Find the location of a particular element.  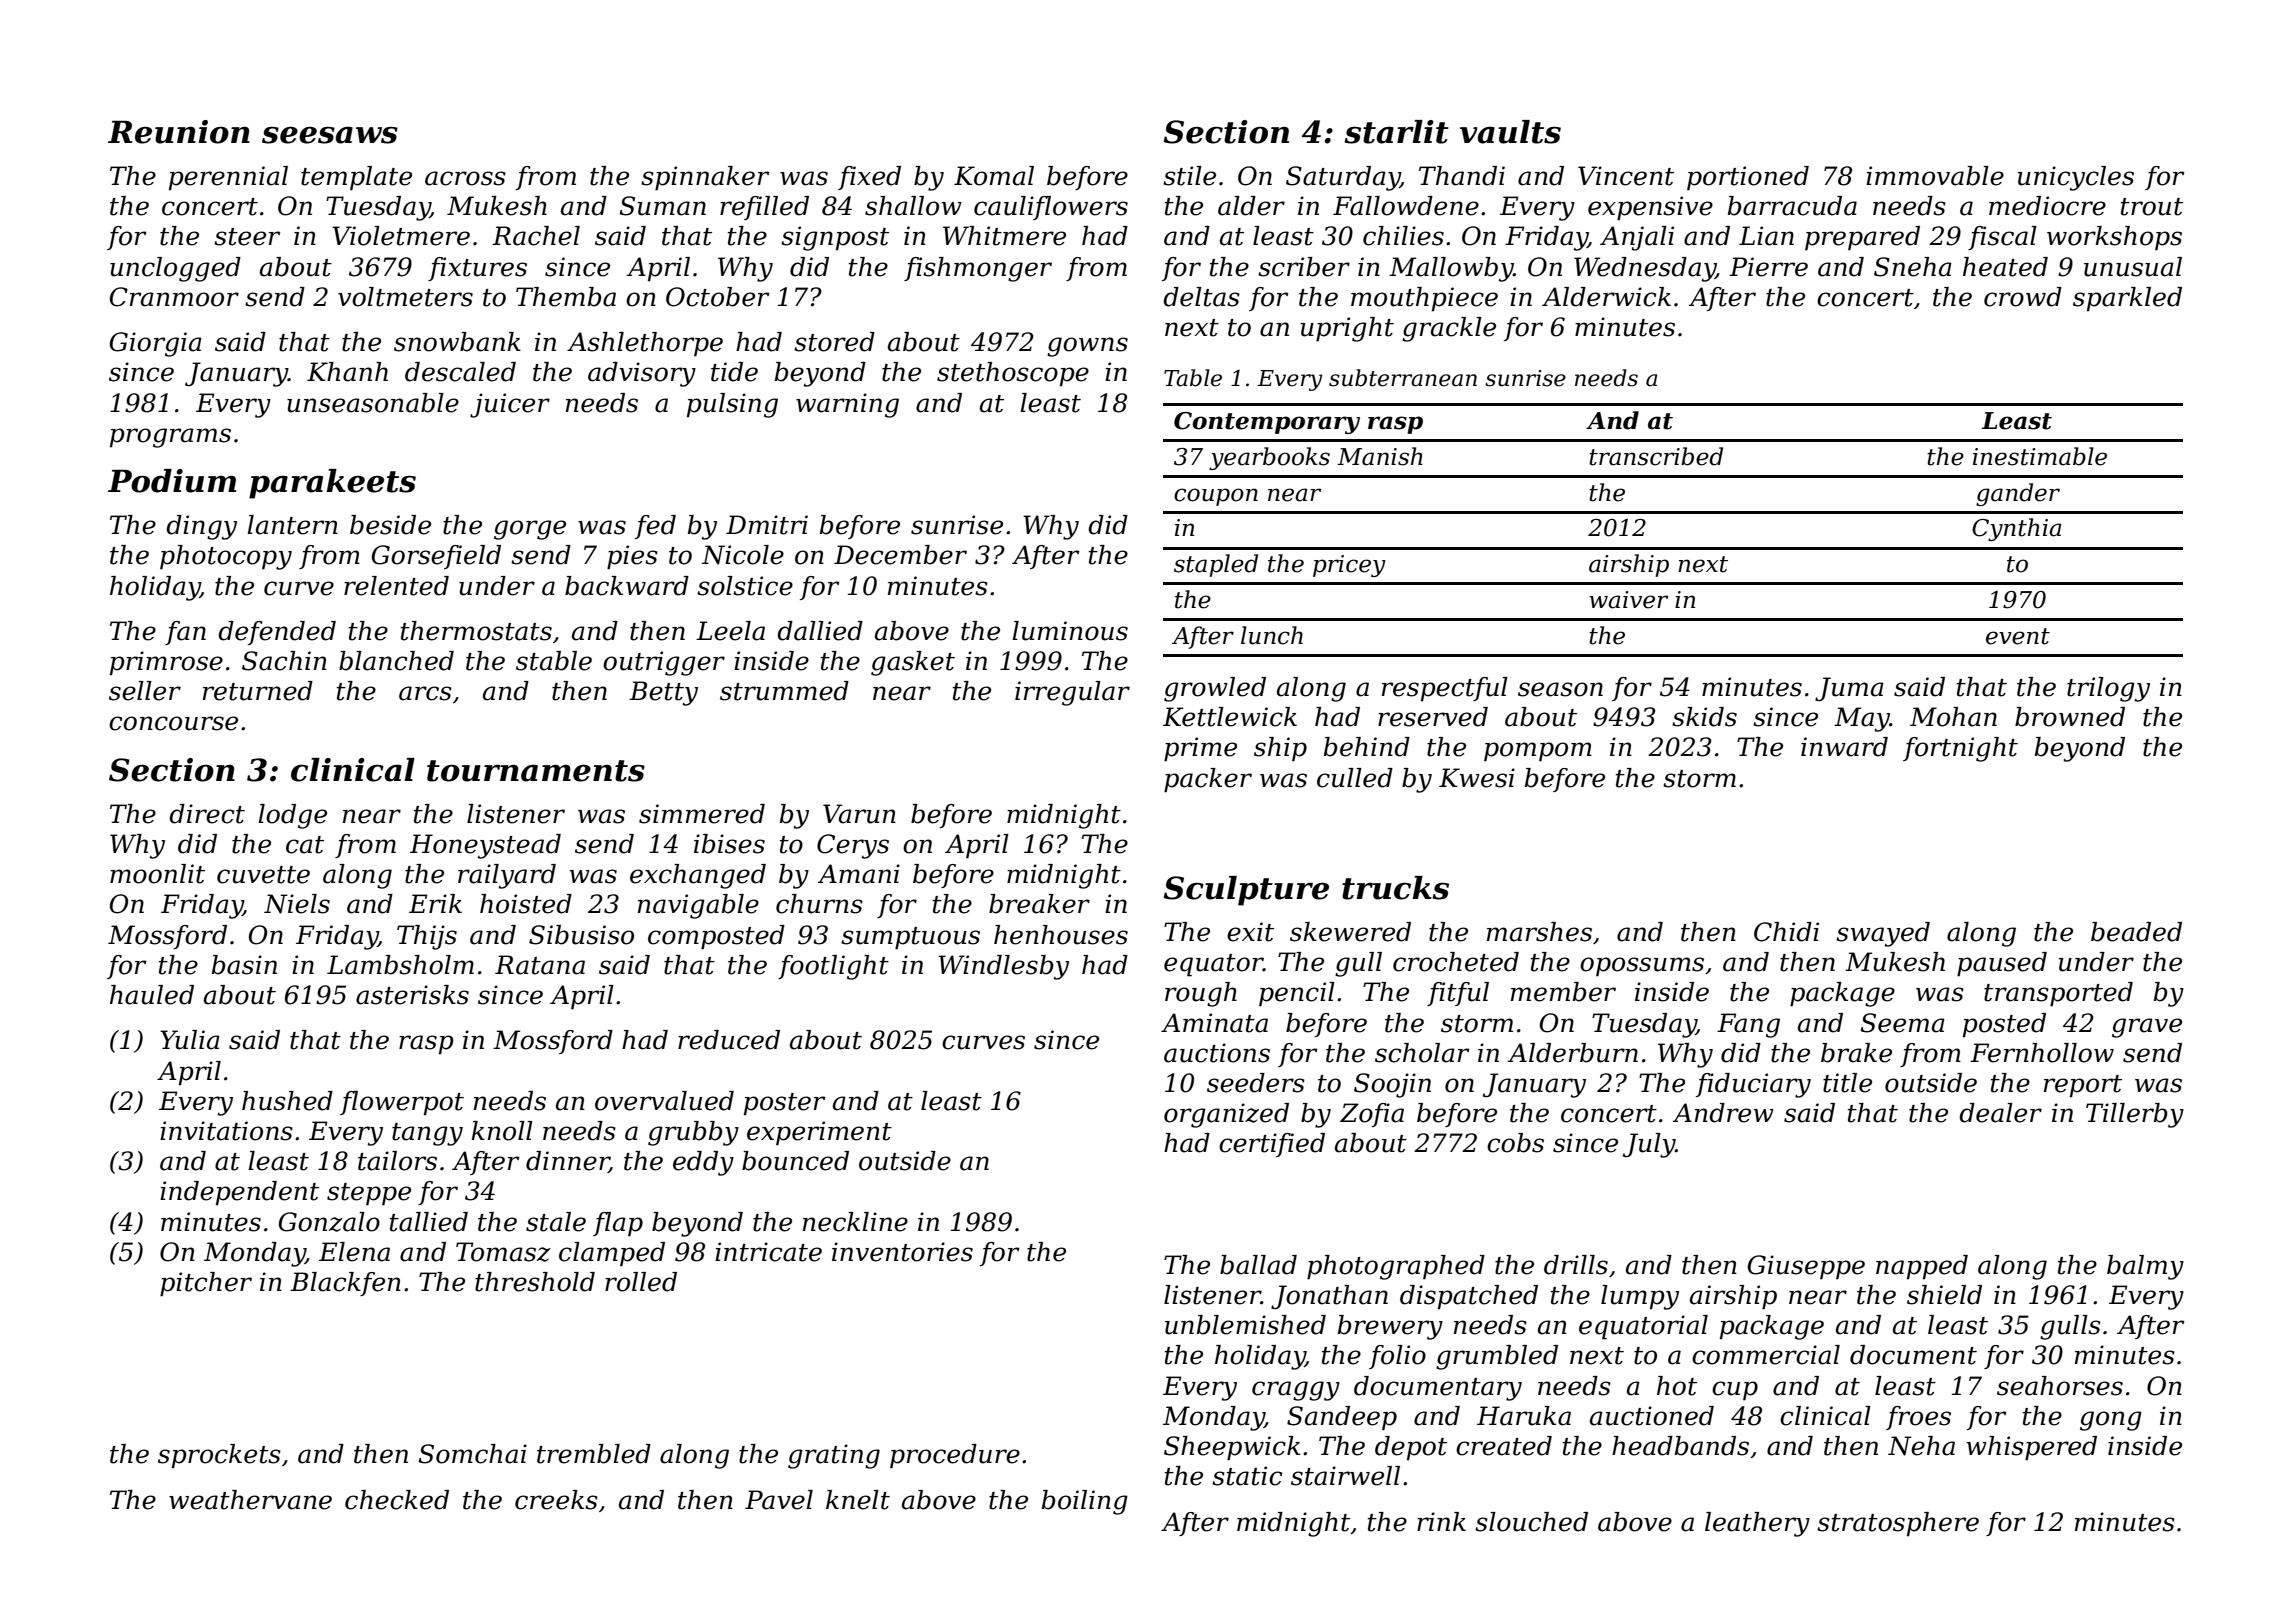

Yulia is located at coordinates (190, 1040).
